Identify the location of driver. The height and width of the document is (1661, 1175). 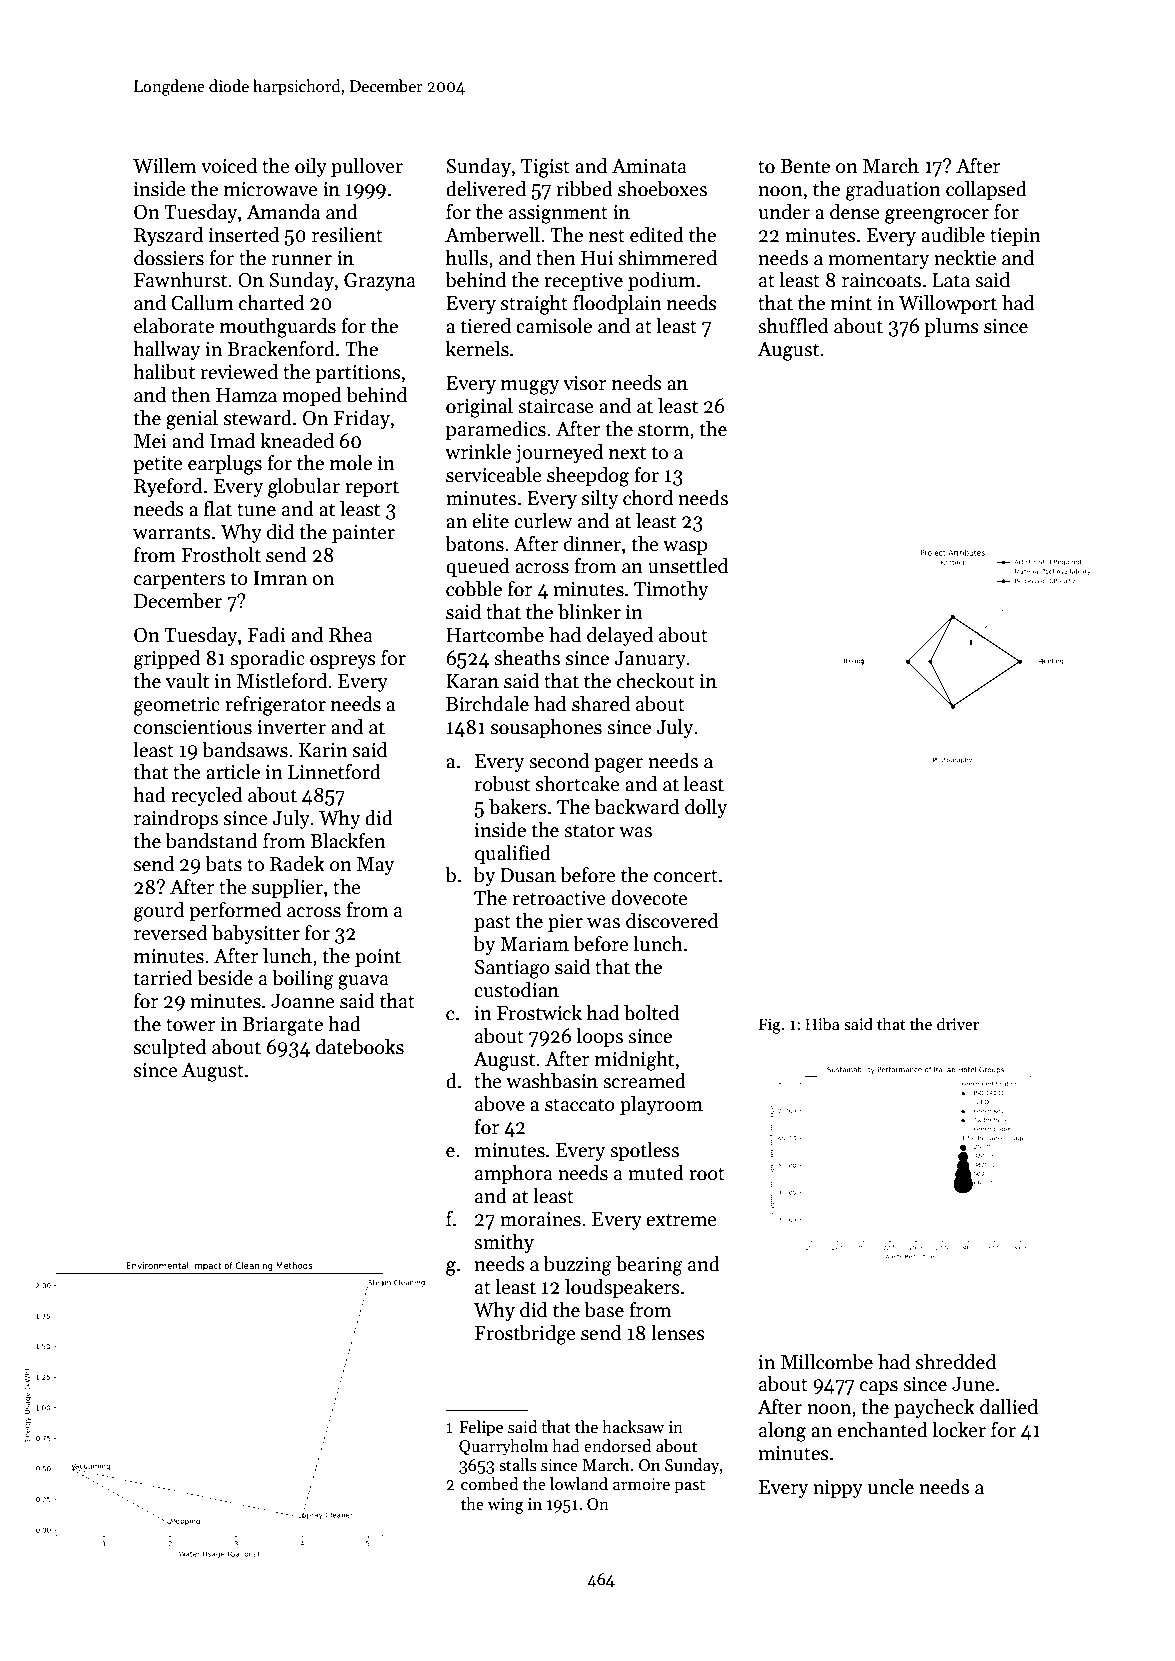
(958, 1023).
